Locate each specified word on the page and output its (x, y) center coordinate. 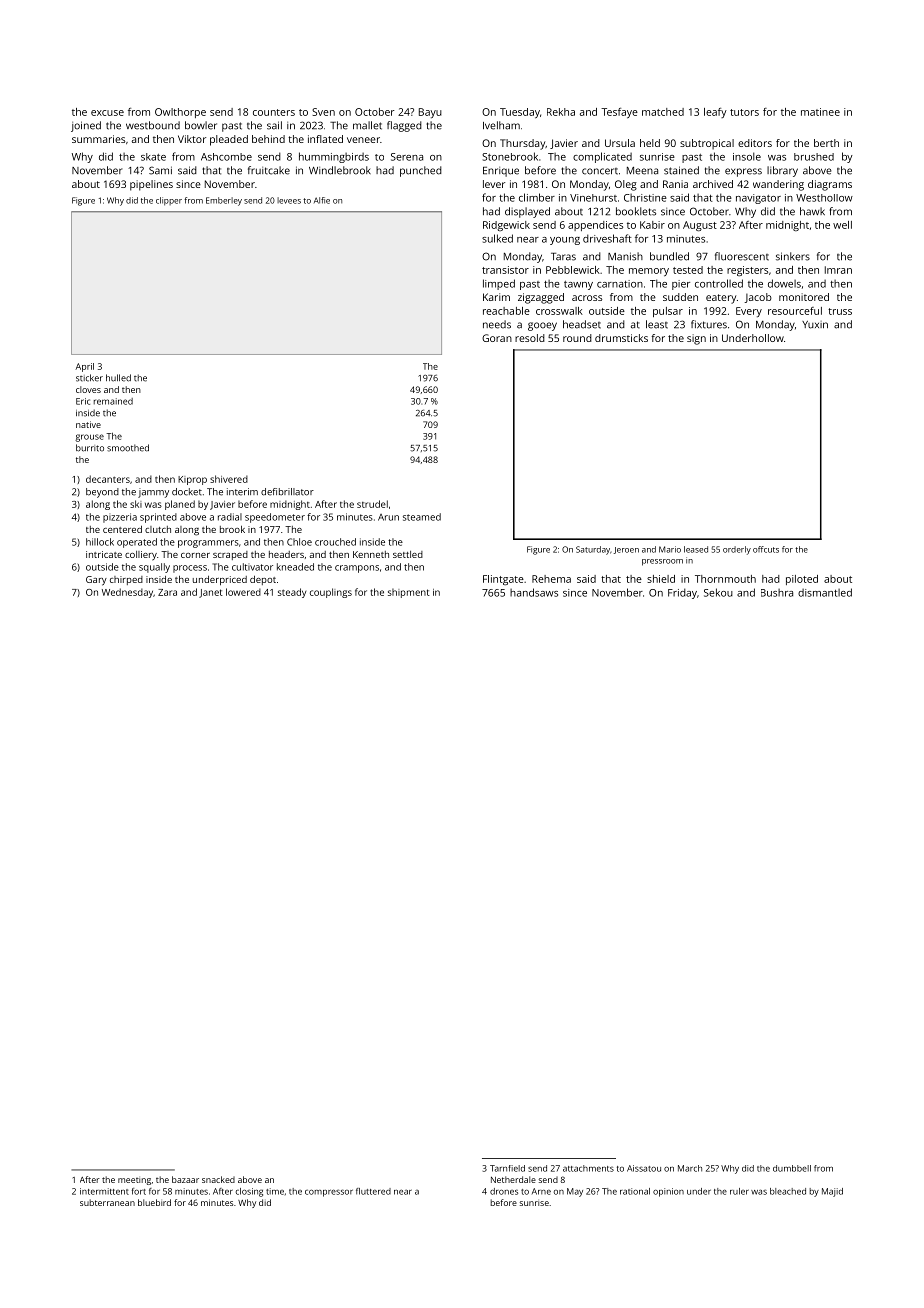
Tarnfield (507, 1168)
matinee (820, 112)
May (575, 1192)
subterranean (107, 1202)
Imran (838, 270)
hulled (118, 378)
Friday (682, 593)
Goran (497, 338)
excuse (107, 113)
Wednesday (127, 593)
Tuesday (520, 113)
